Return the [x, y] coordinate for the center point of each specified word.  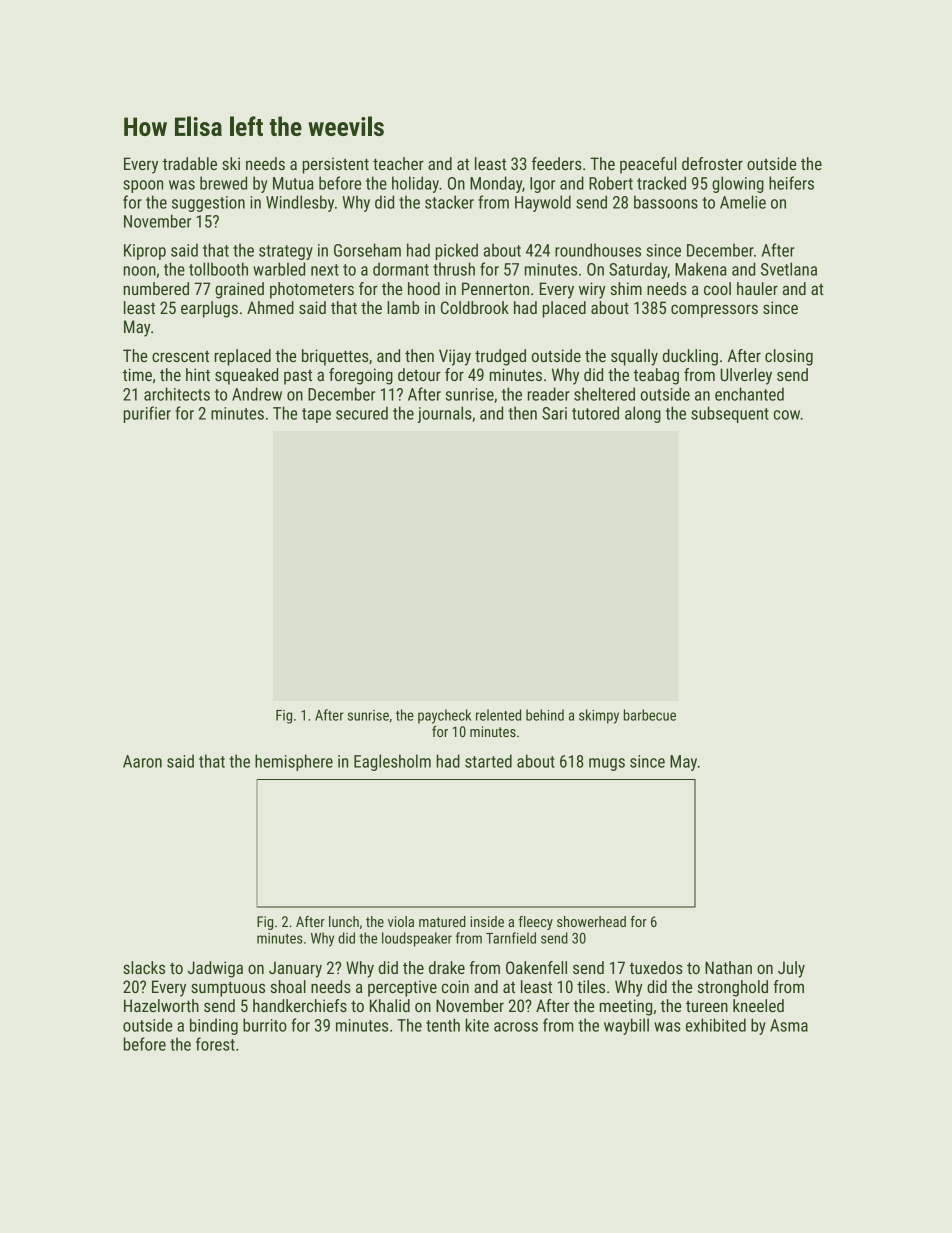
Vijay [455, 357]
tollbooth [218, 269]
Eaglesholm [392, 762]
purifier [147, 414]
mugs [607, 764]
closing [789, 357]
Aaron [142, 761]
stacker [449, 202]
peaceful [648, 165]
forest [215, 1044]
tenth [443, 1025]
